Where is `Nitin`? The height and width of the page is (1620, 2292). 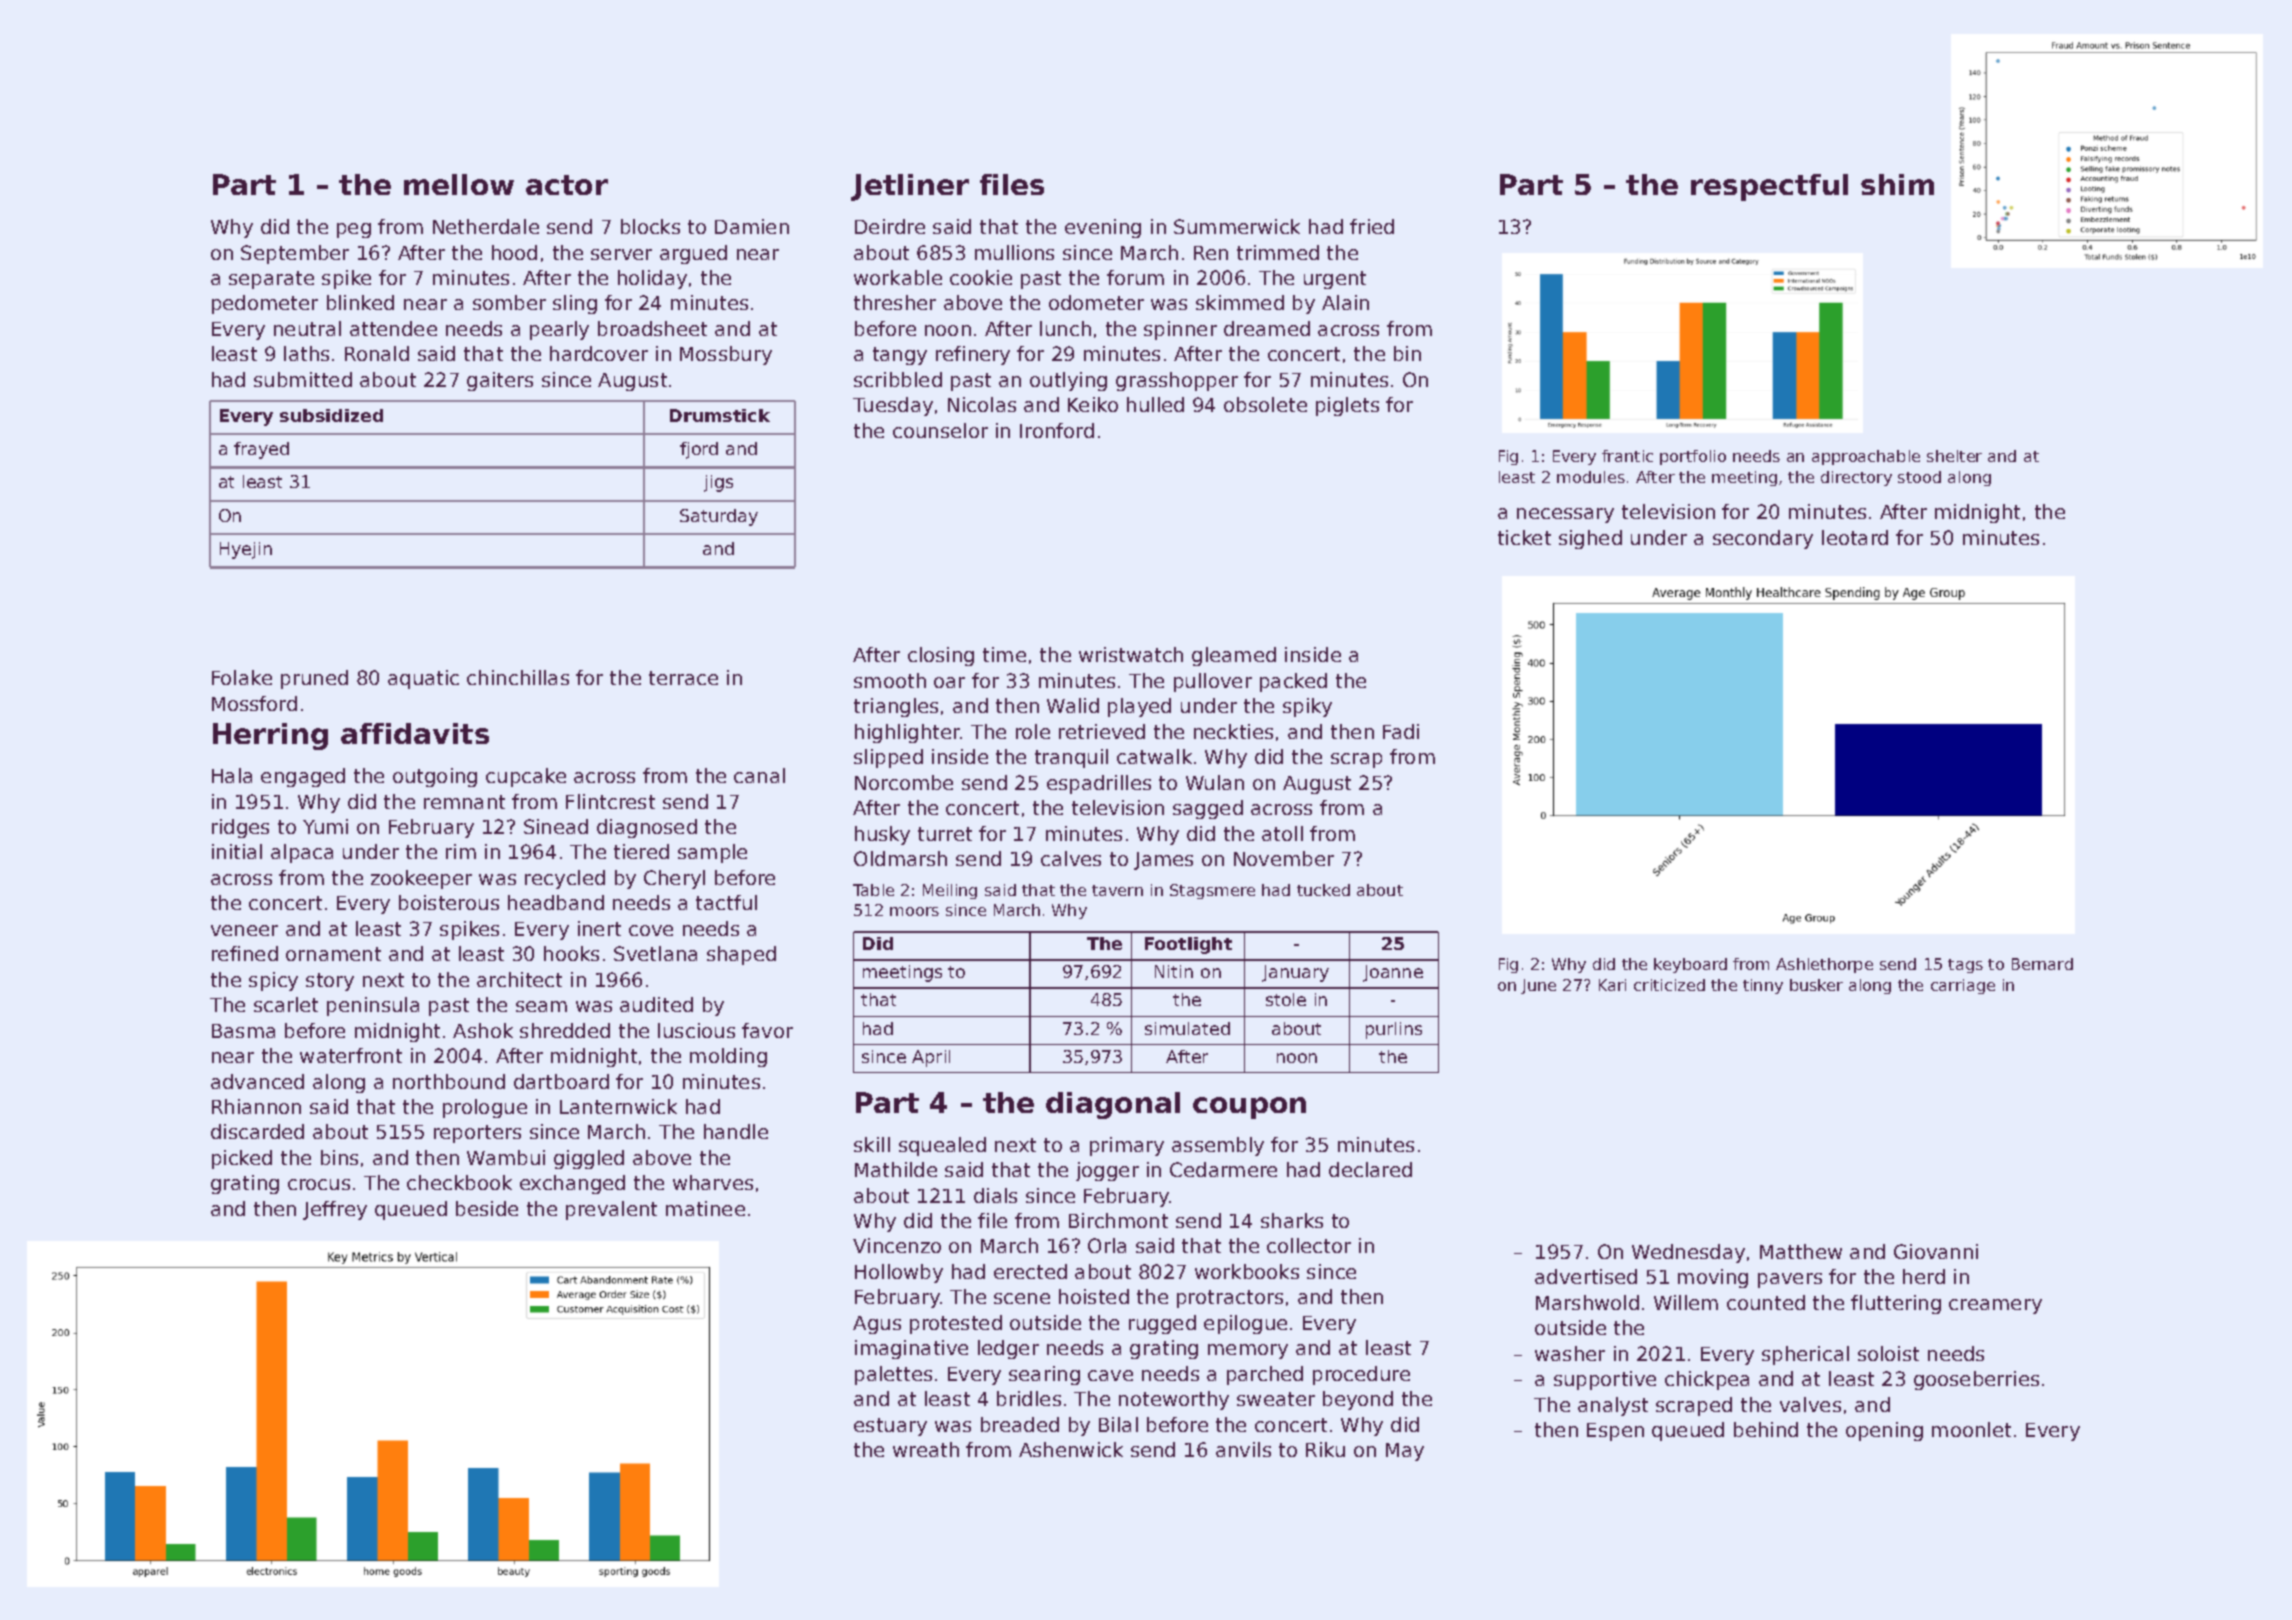
Nitin is located at coordinates (1174, 971).
